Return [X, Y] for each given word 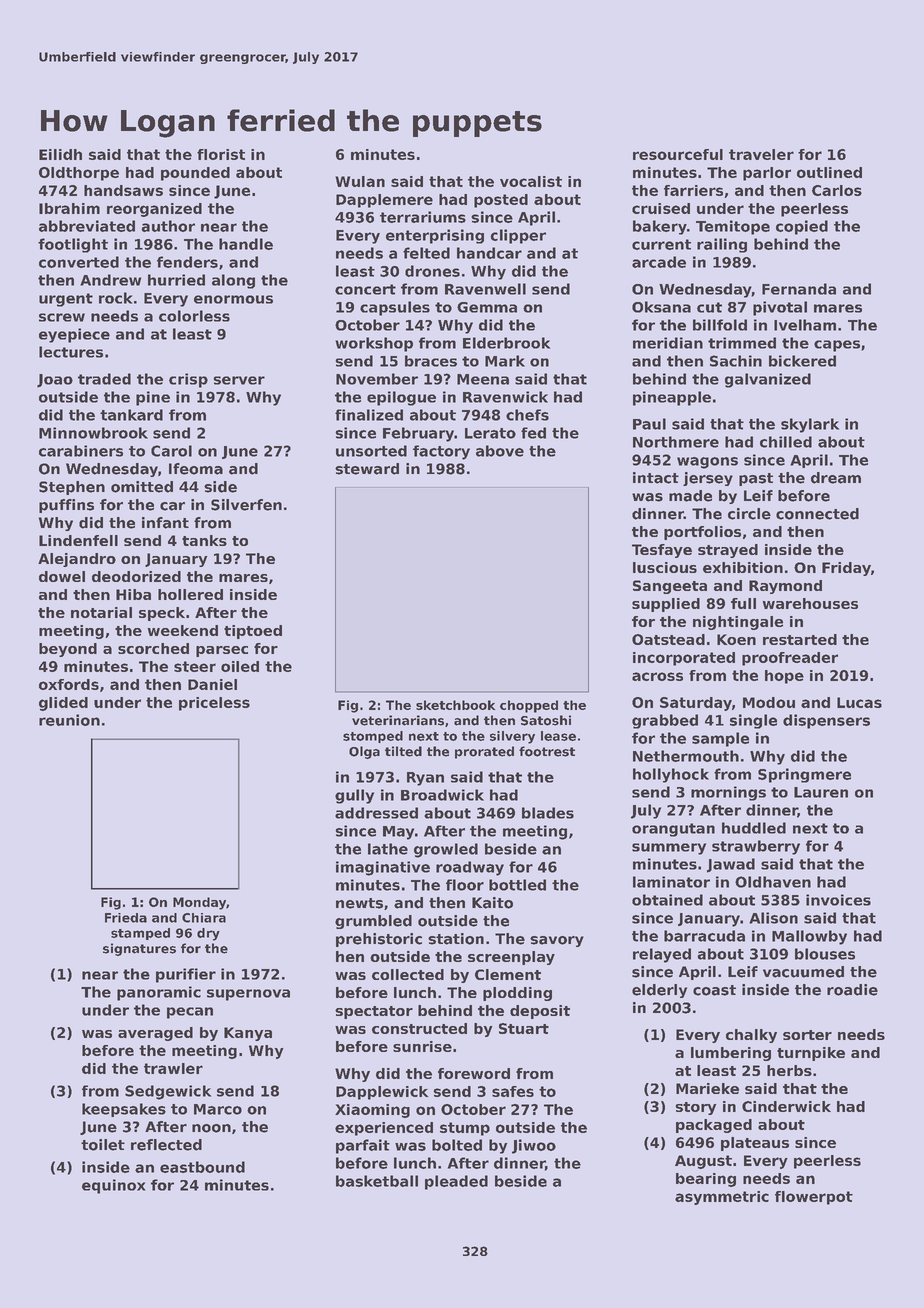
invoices [838, 900]
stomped [373, 737]
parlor [767, 174]
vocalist [531, 181]
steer [195, 666]
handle [246, 244]
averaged [155, 1034]
